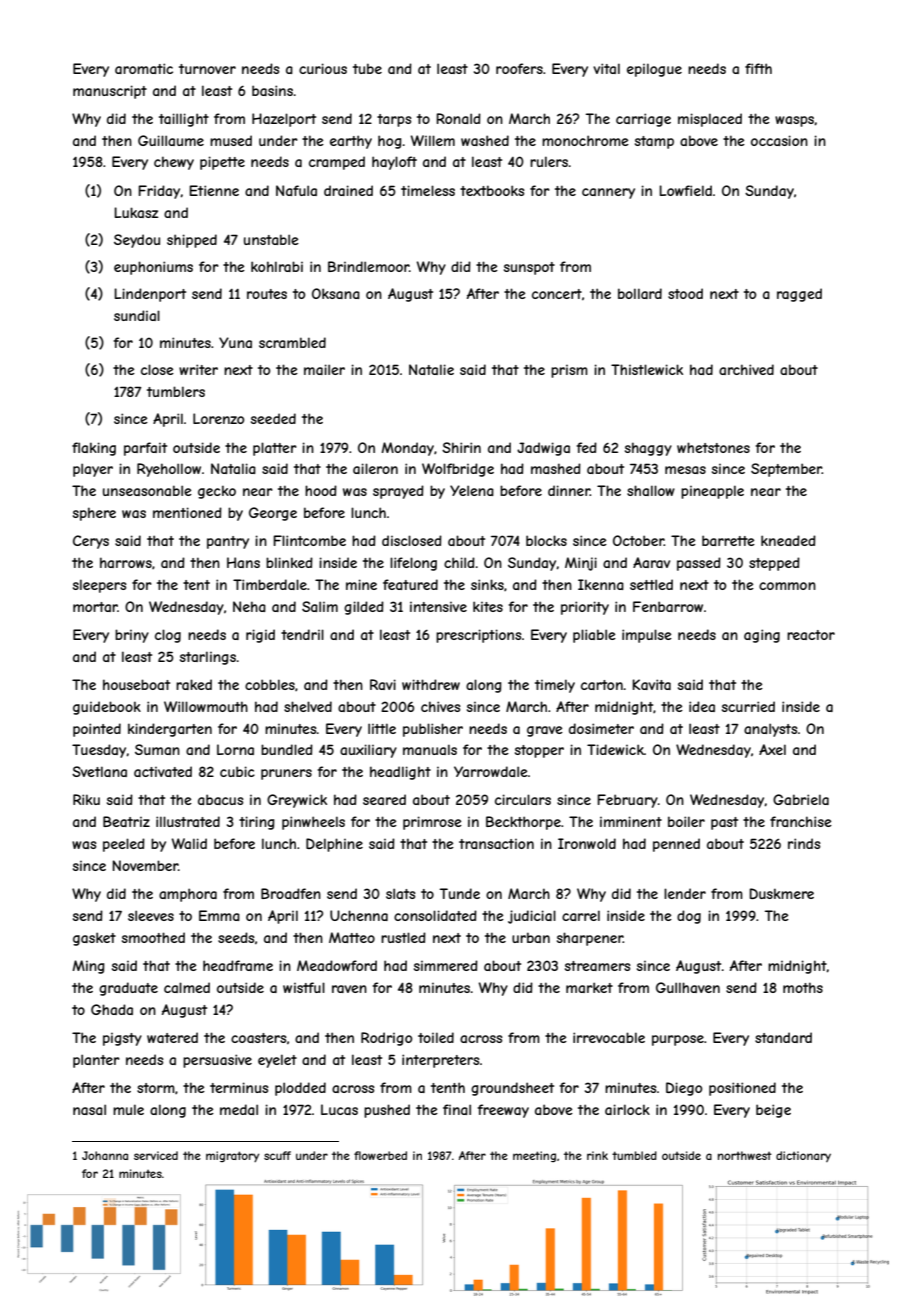 The image size is (908, 1316). I want to click on flaking, so click(94, 449).
